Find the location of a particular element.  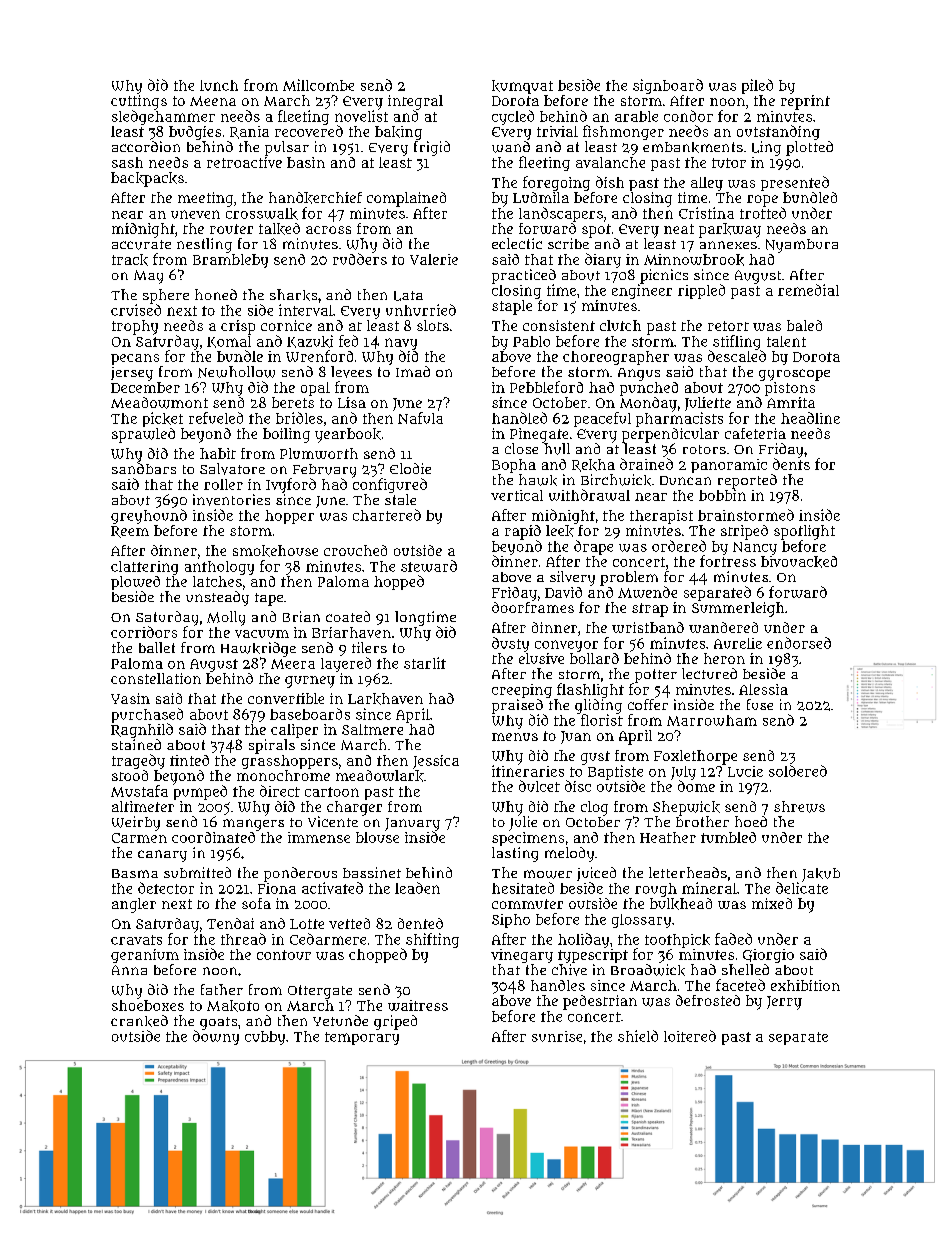

integral is located at coordinates (415, 102).
